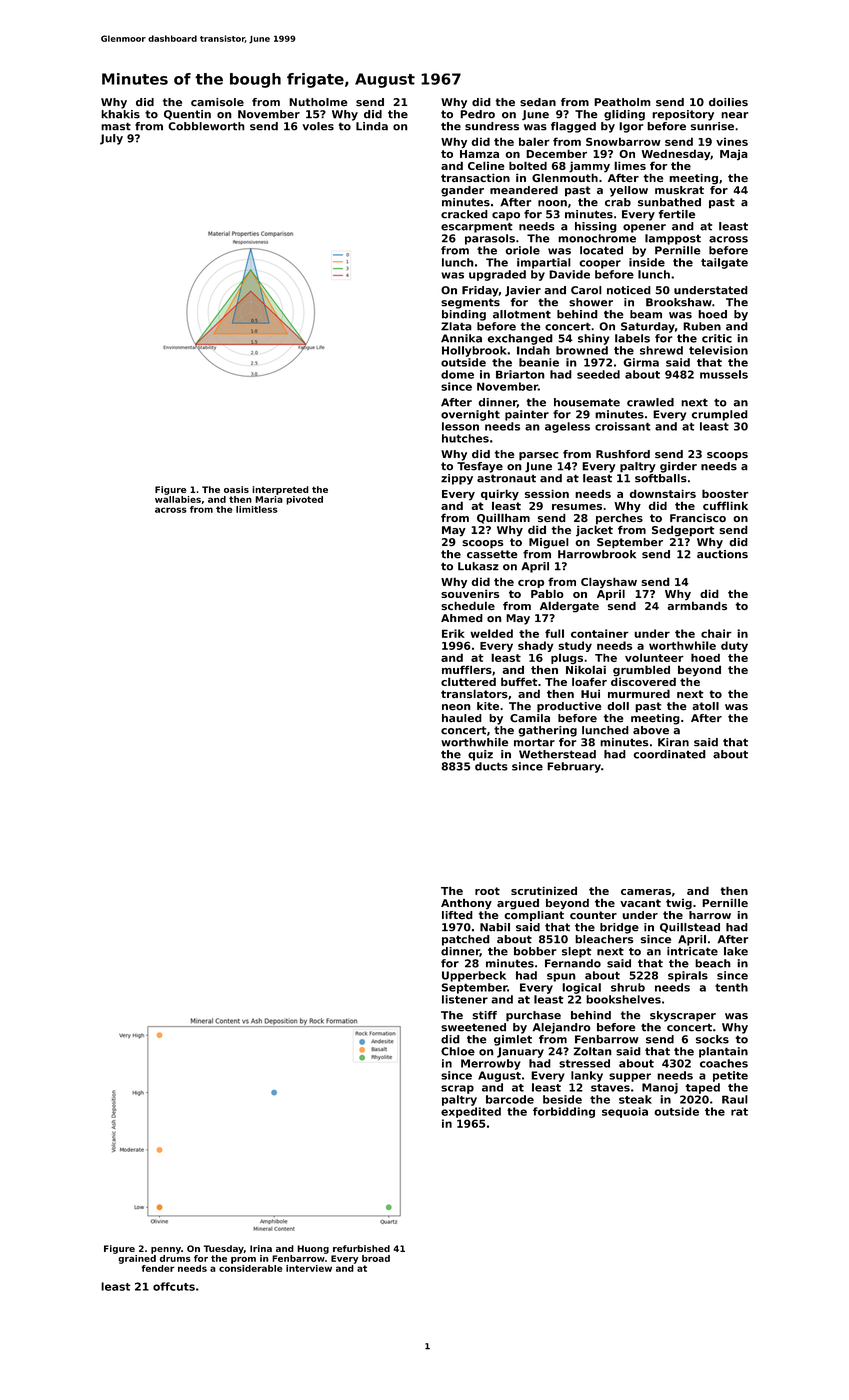 The width and height of the screenshot is (849, 1400). Describe the element at coordinates (178, 499) in the screenshot. I see `wallabies` at that location.
